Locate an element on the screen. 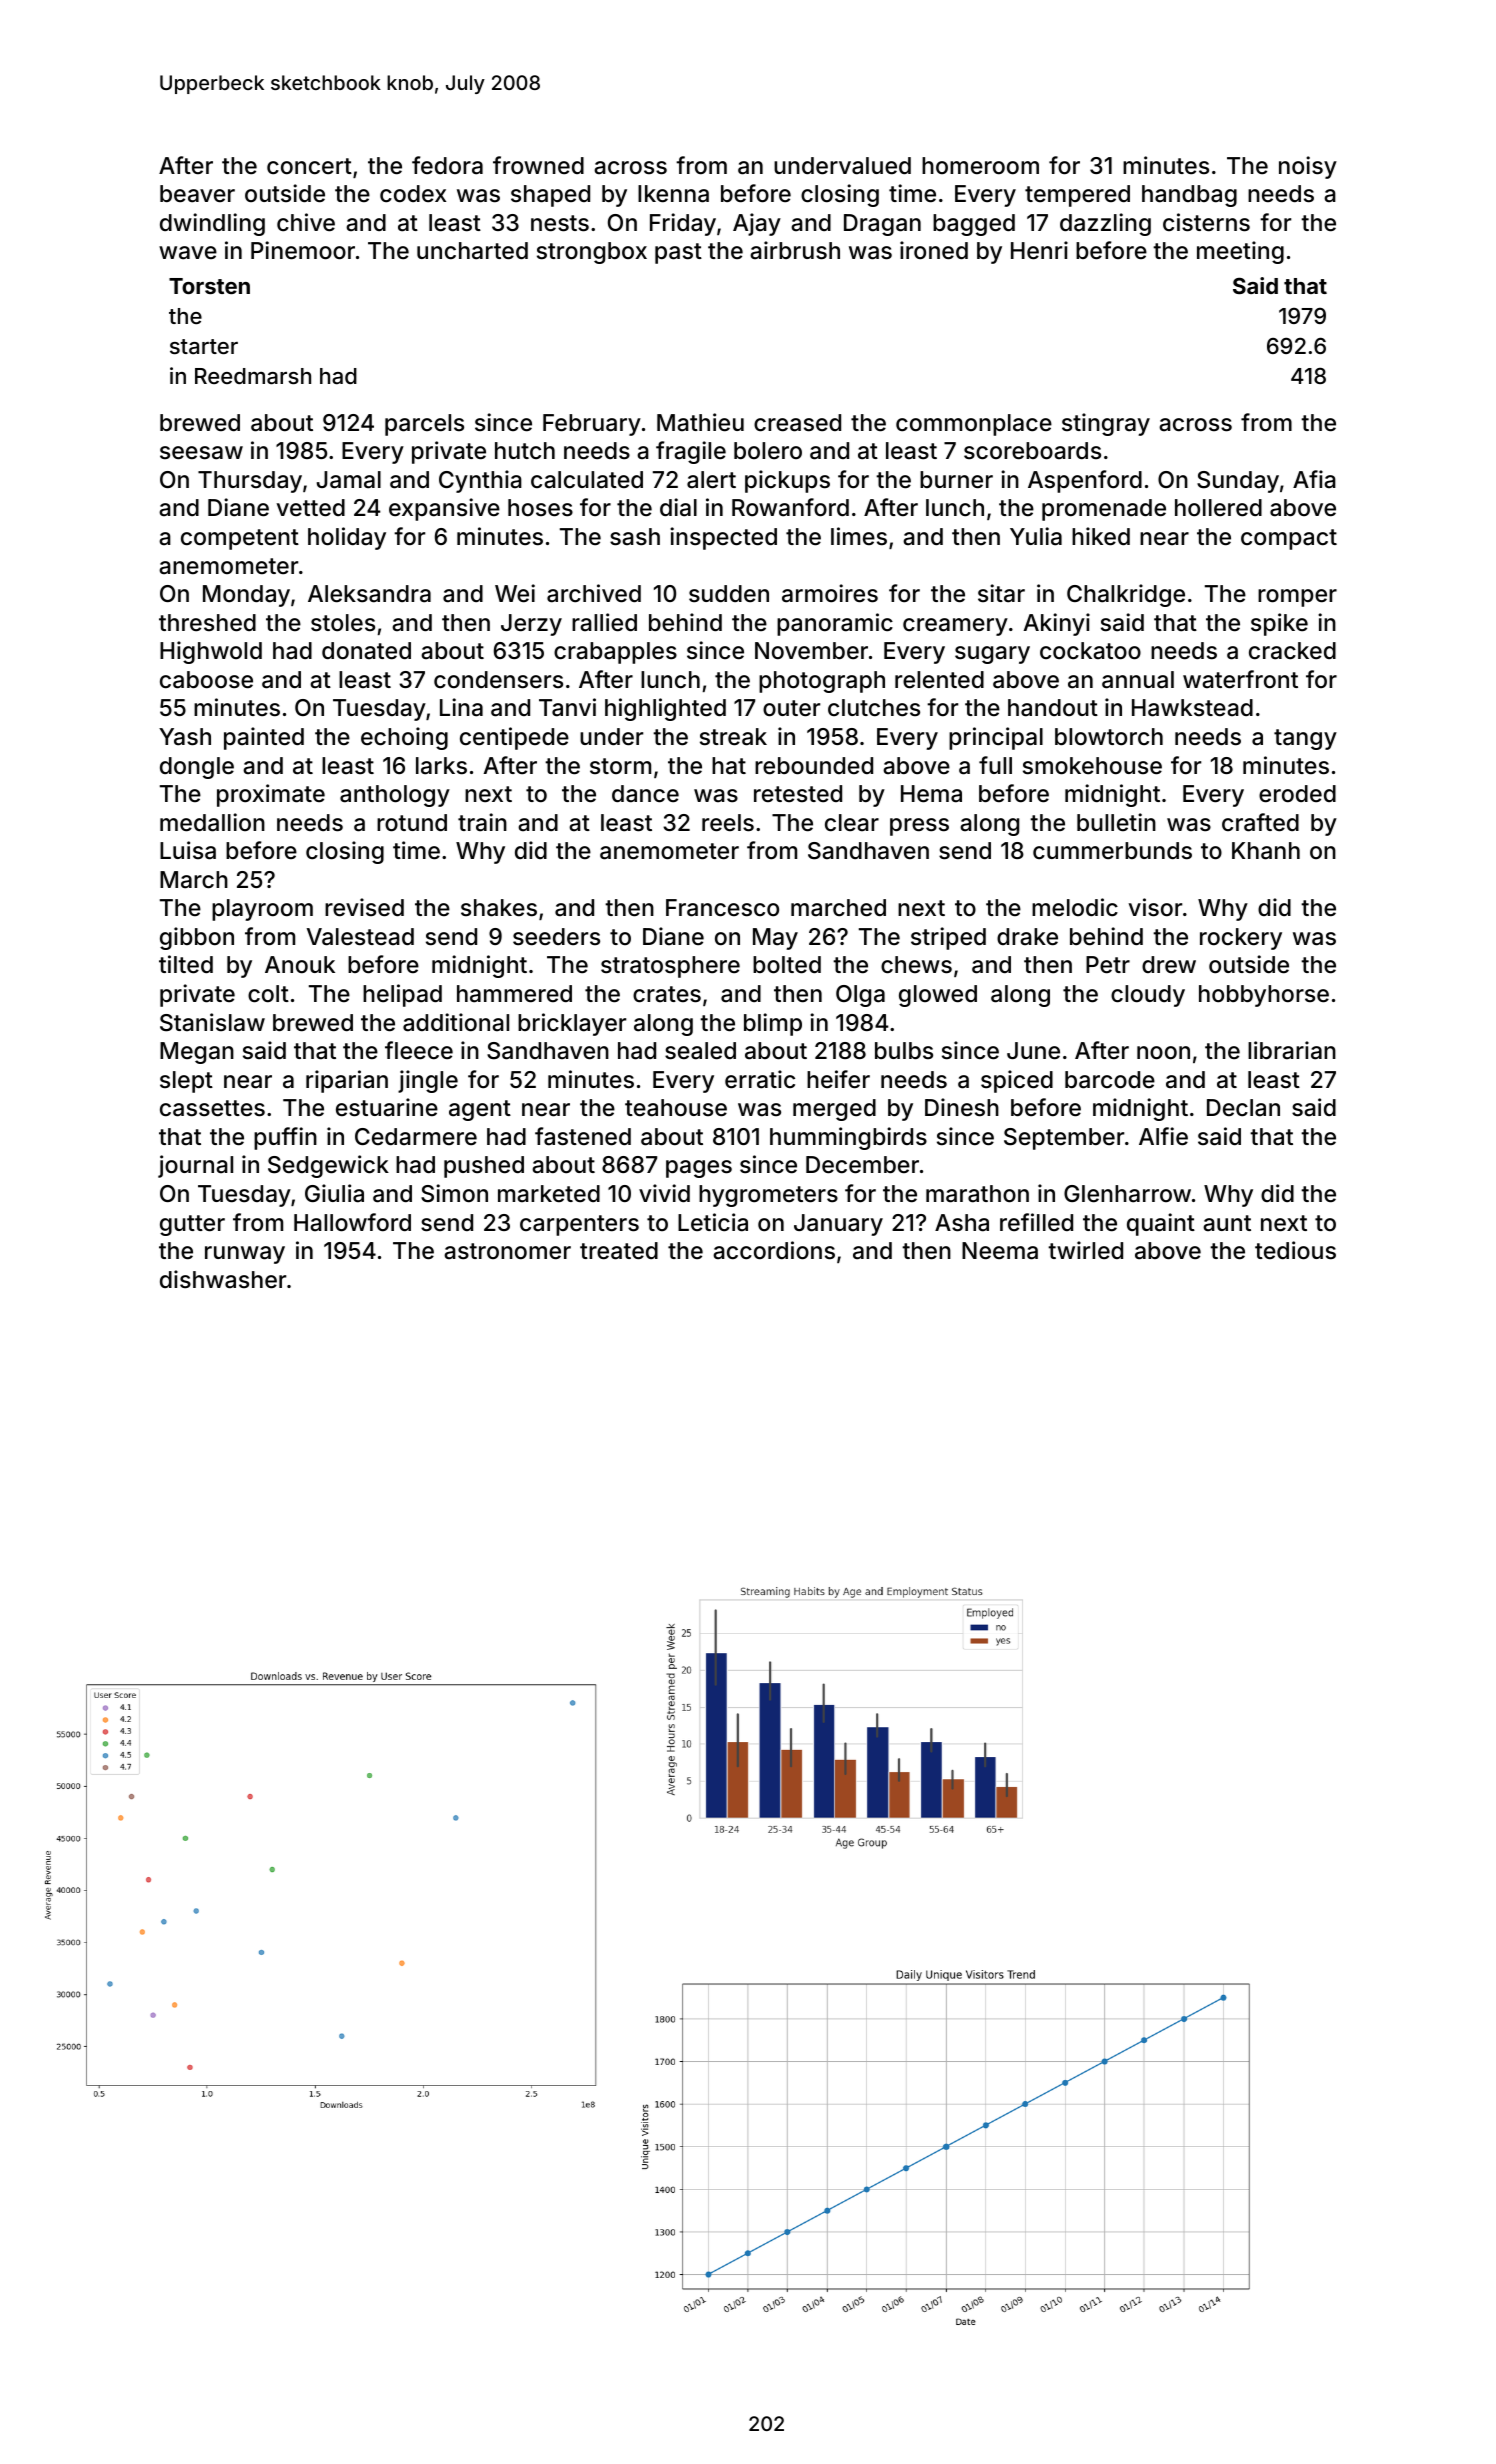 Image resolution: width=1496 pixels, height=2464 pixels. rockery is located at coordinates (1241, 939).
